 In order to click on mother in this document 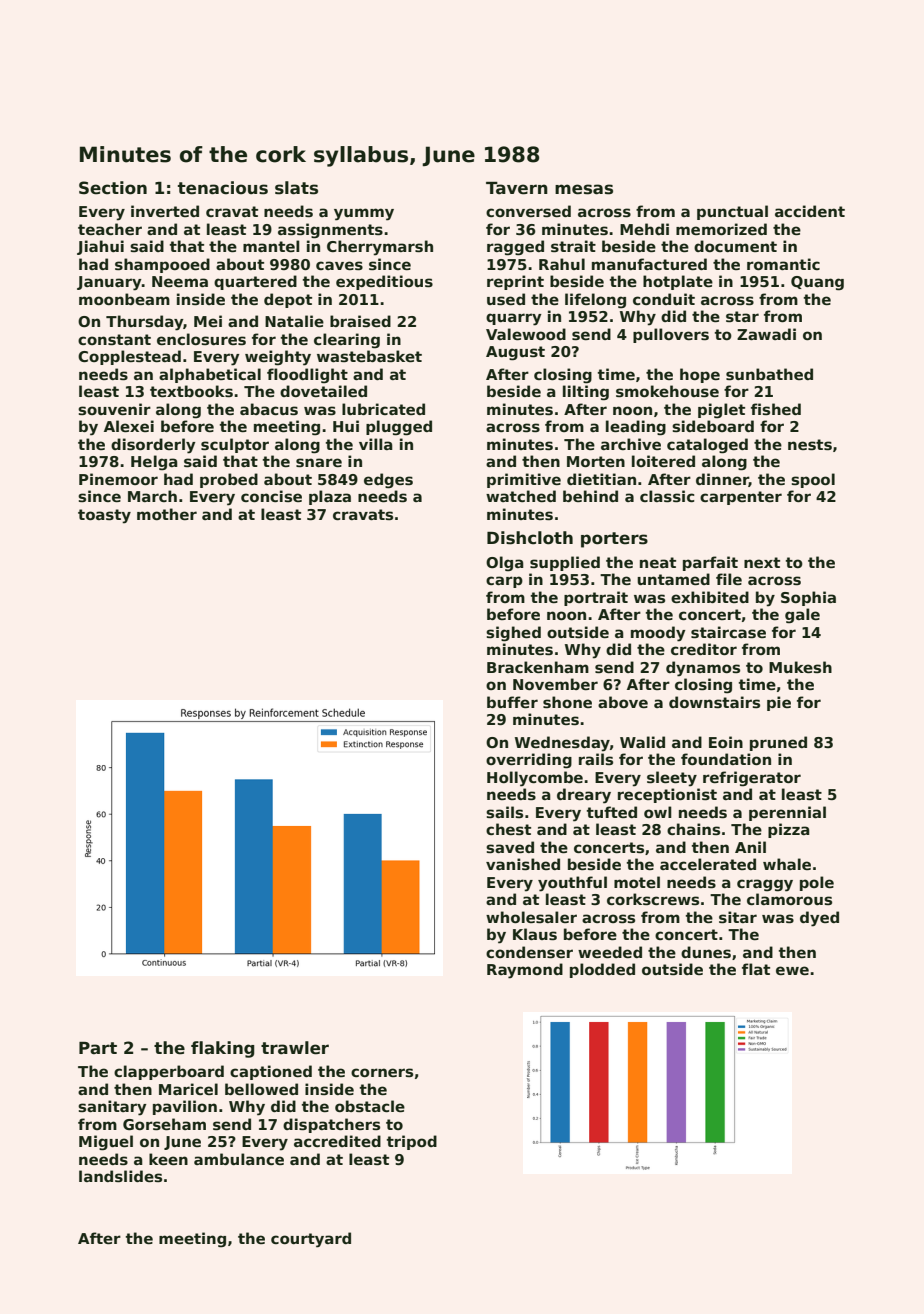, I will do `click(167, 514)`.
